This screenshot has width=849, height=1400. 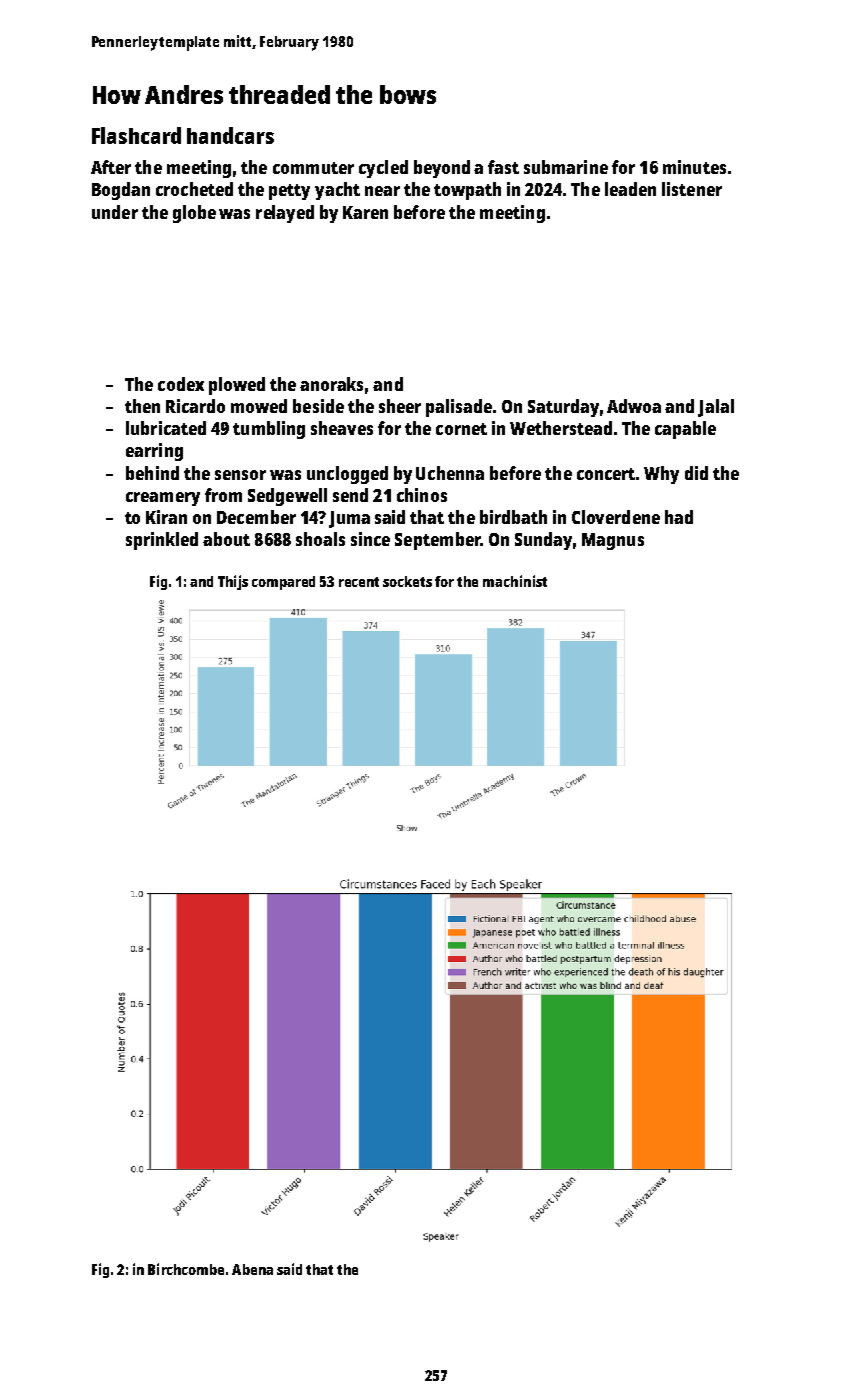 What do you see at coordinates (365, 212) in the screenshot?
I see `Karen` at bounding box center [365, 212].
